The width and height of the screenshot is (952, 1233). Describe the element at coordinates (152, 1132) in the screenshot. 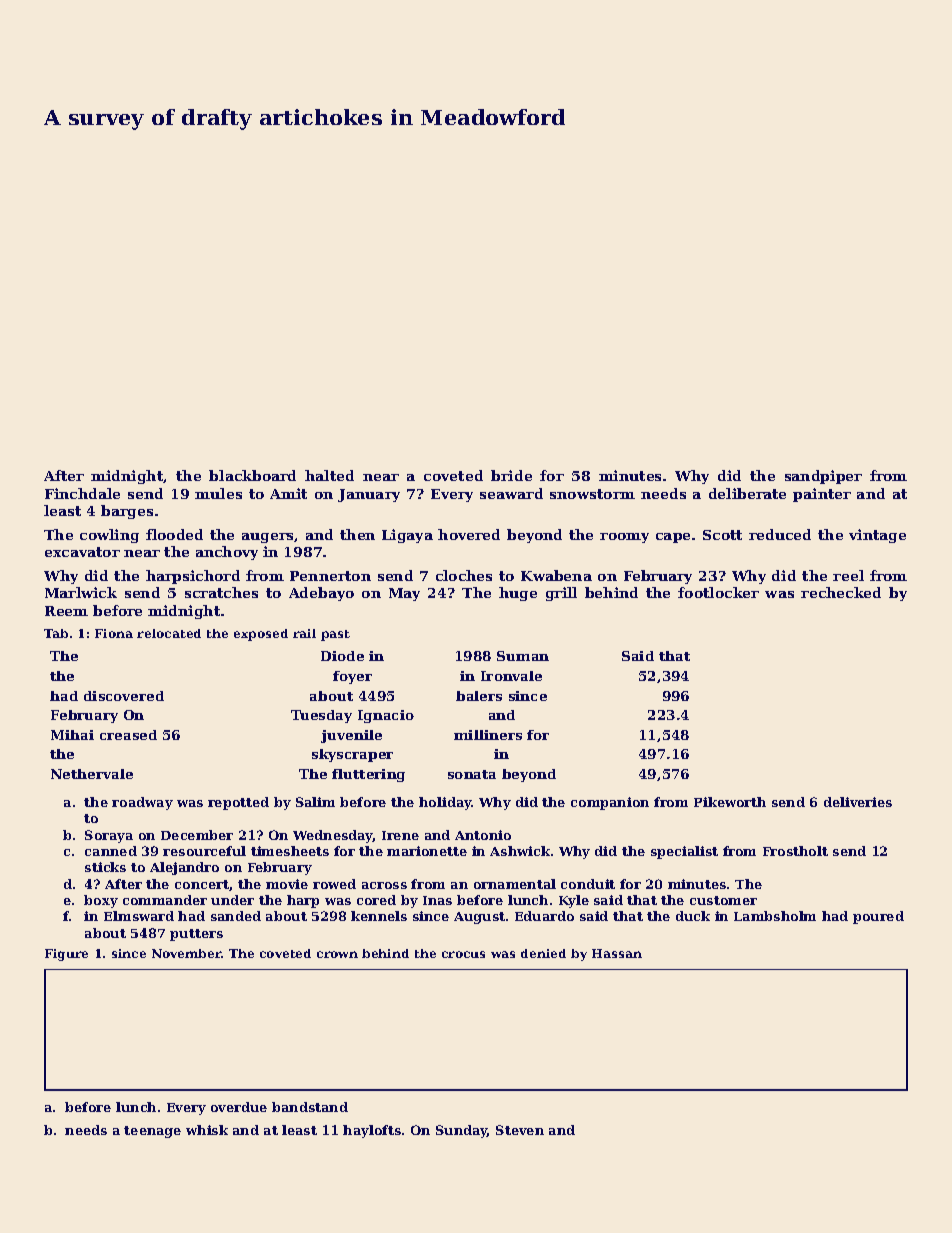

I see `teenage` at that location.
